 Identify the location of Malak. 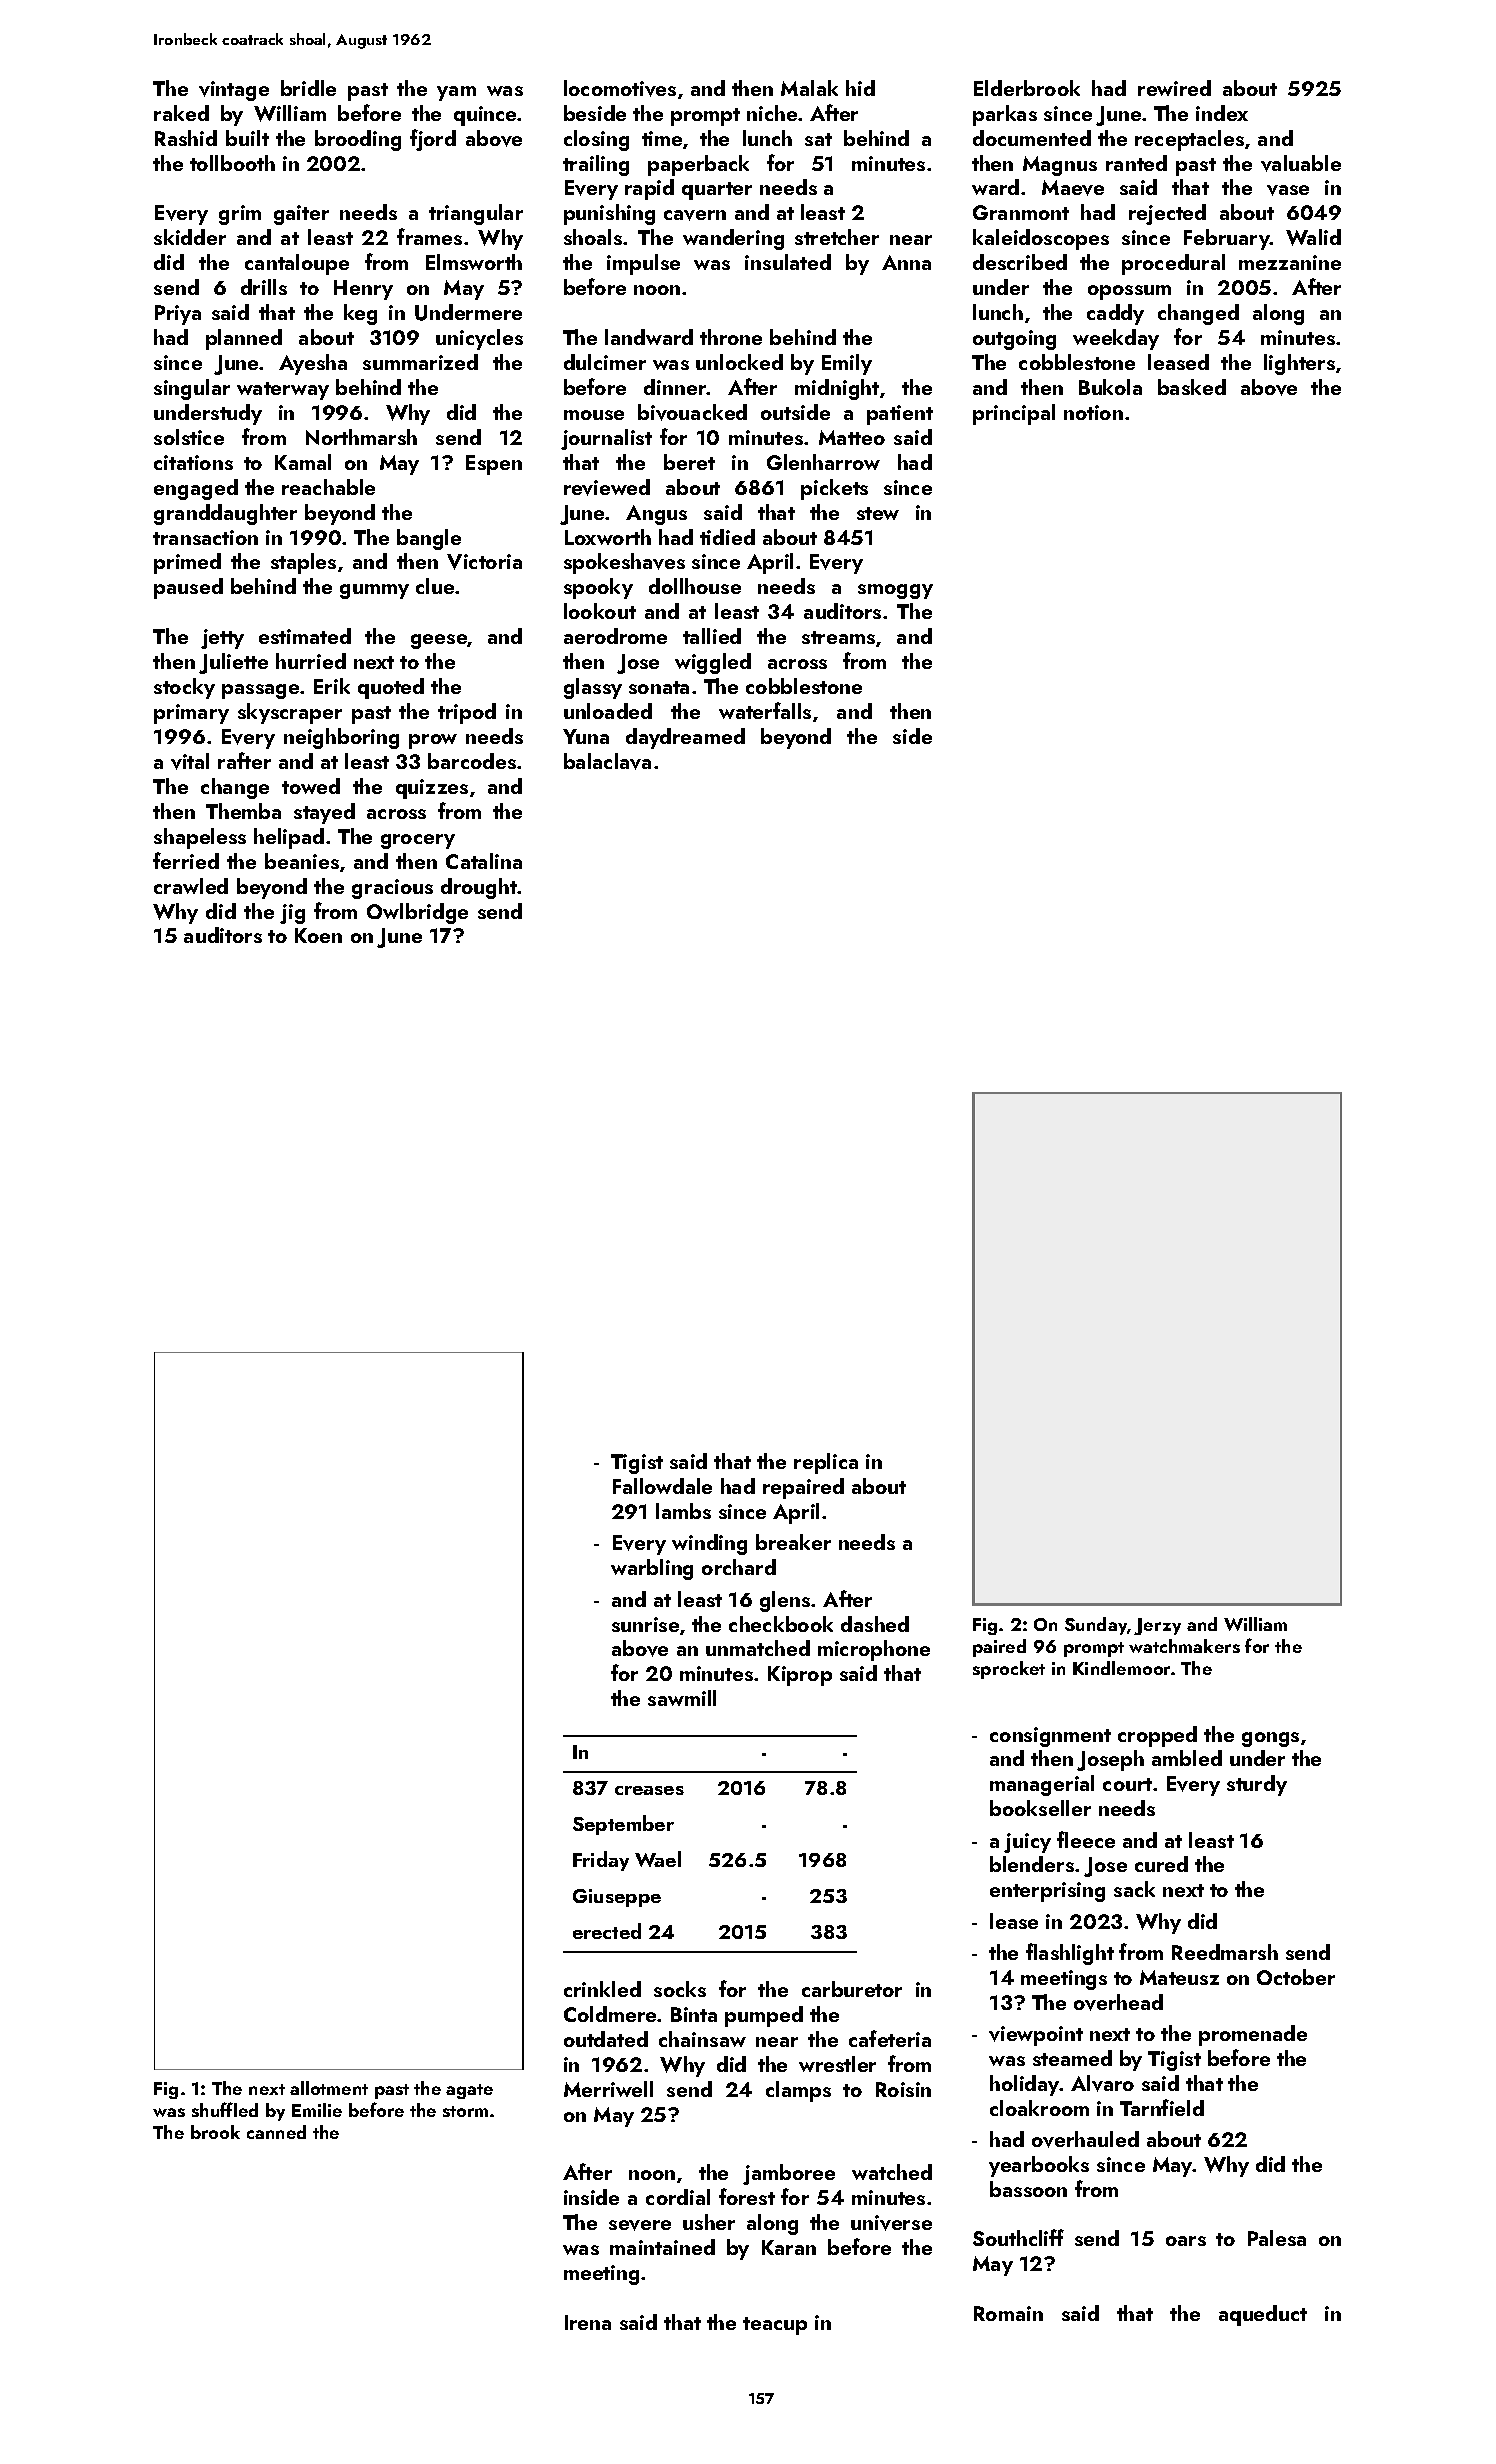
(809, 88).
